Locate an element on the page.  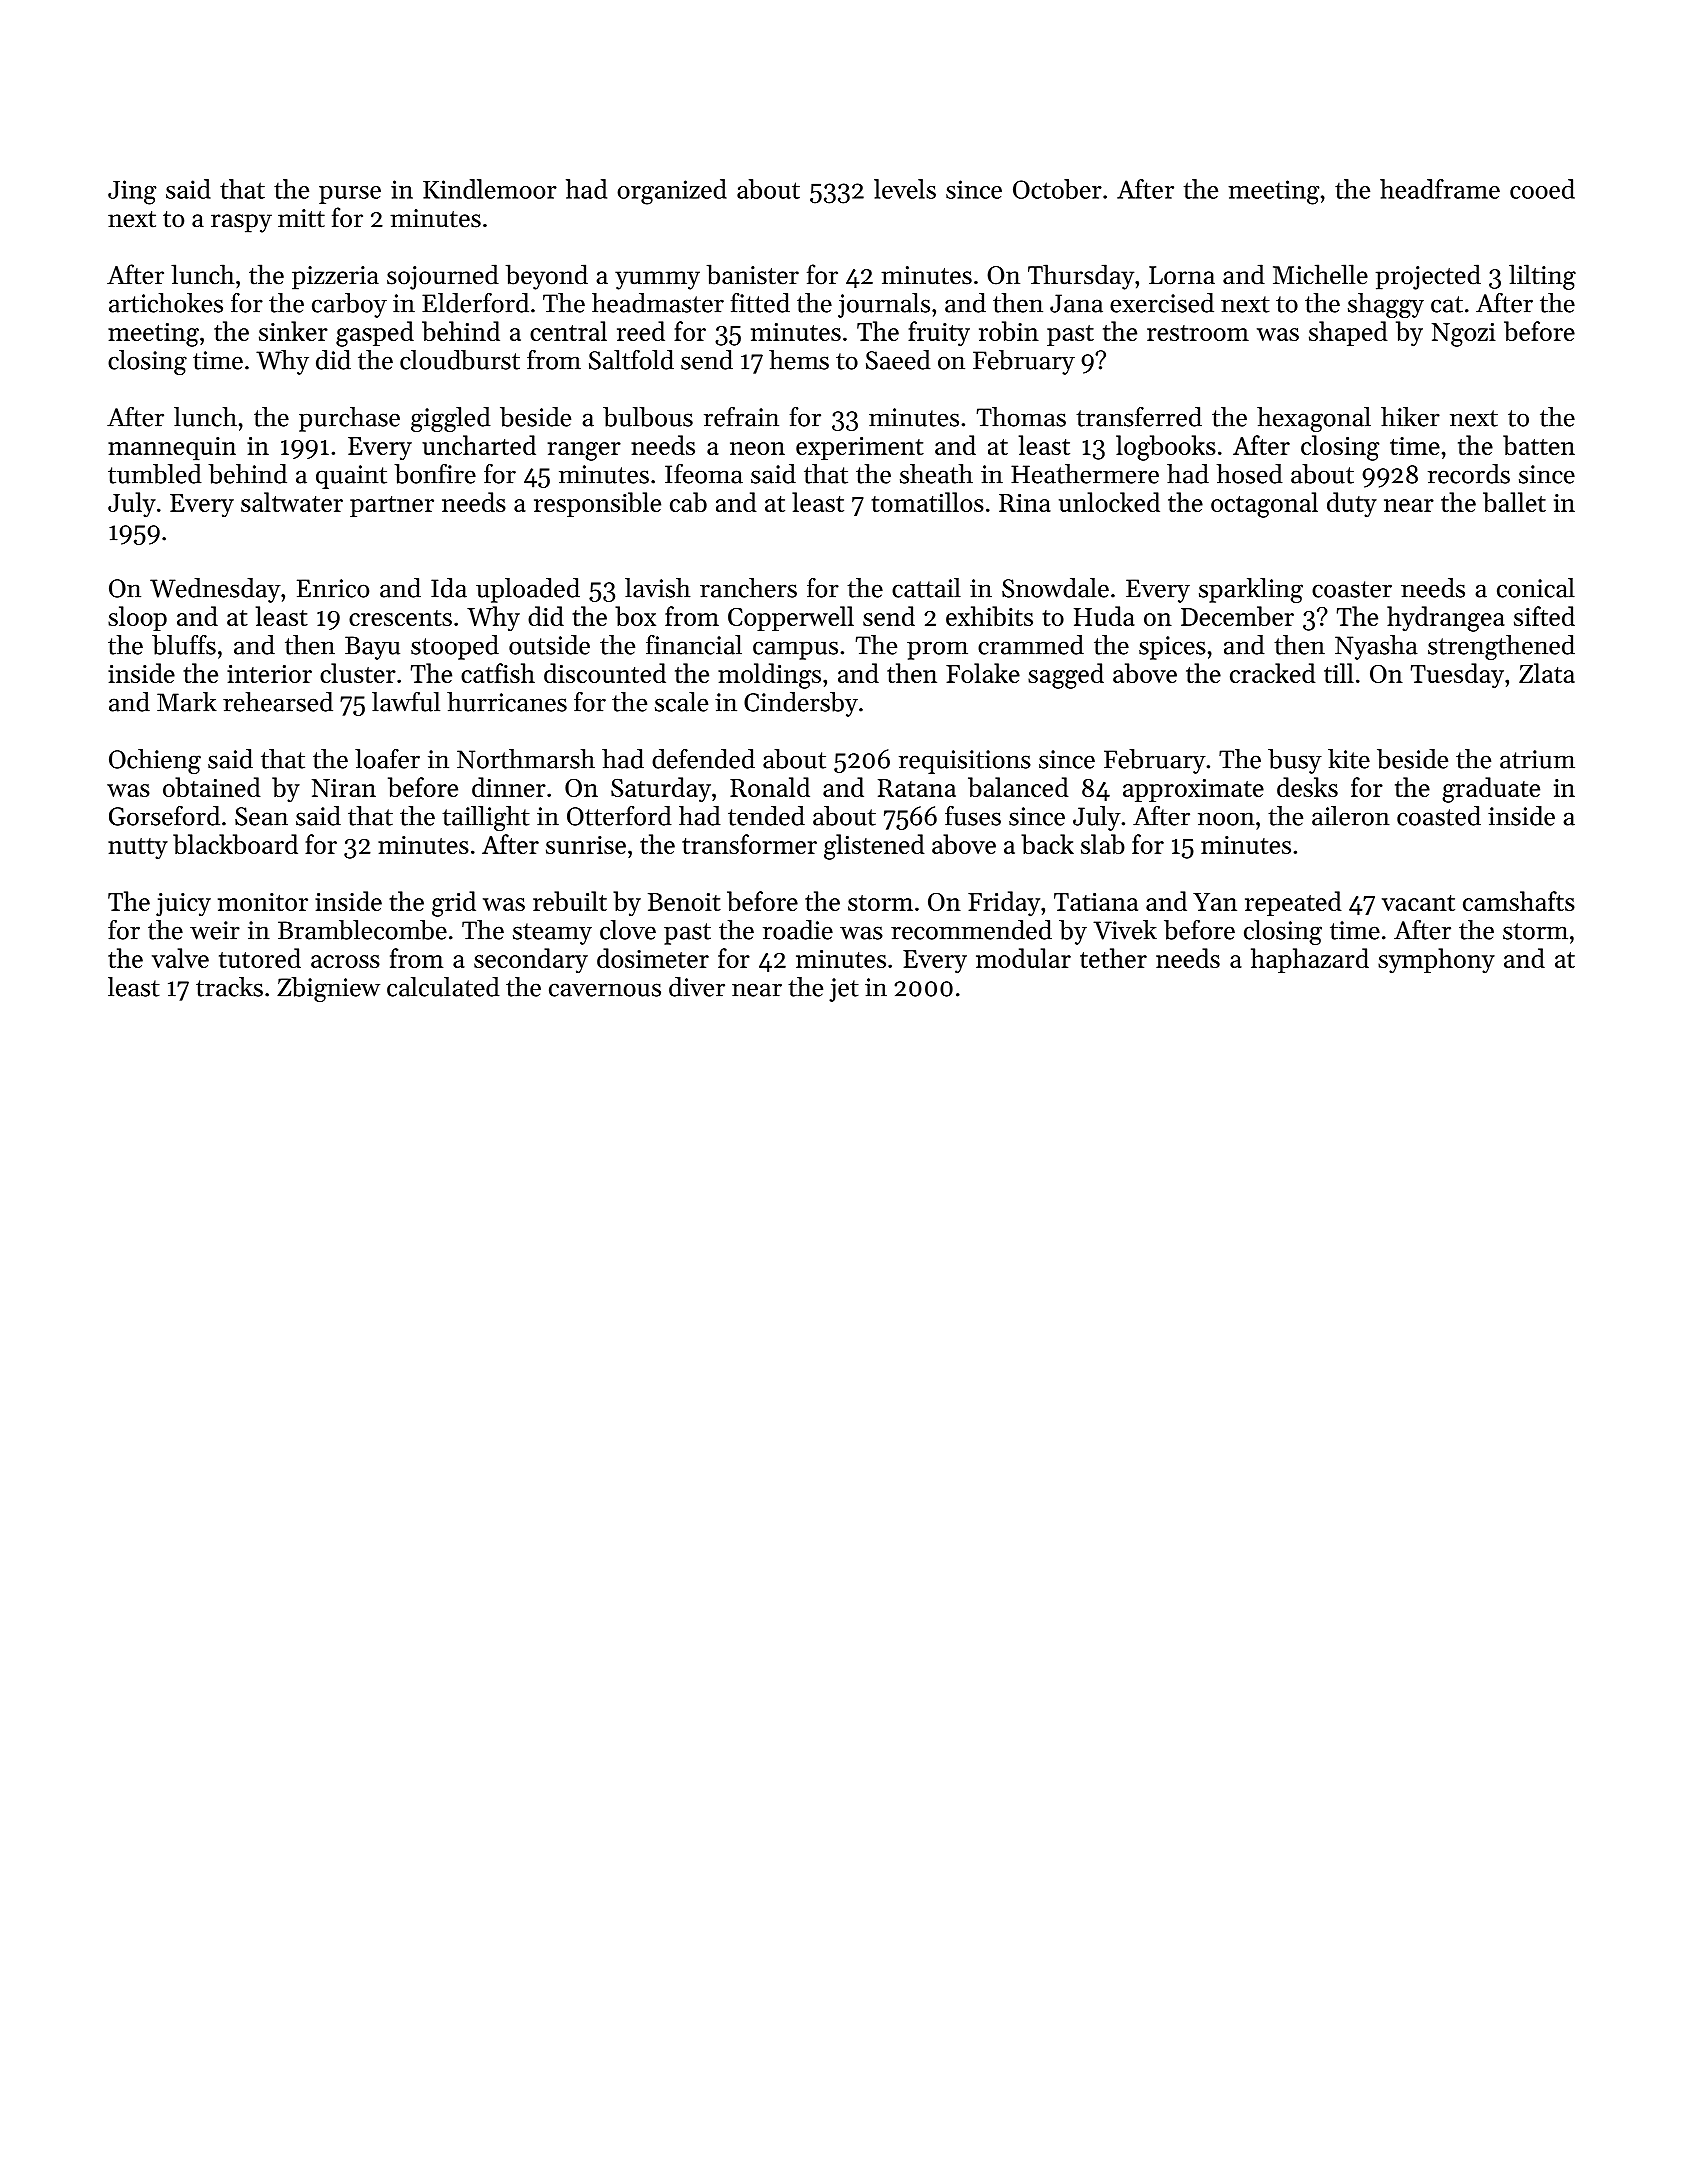
purse is located at coordinates (350, 195).
